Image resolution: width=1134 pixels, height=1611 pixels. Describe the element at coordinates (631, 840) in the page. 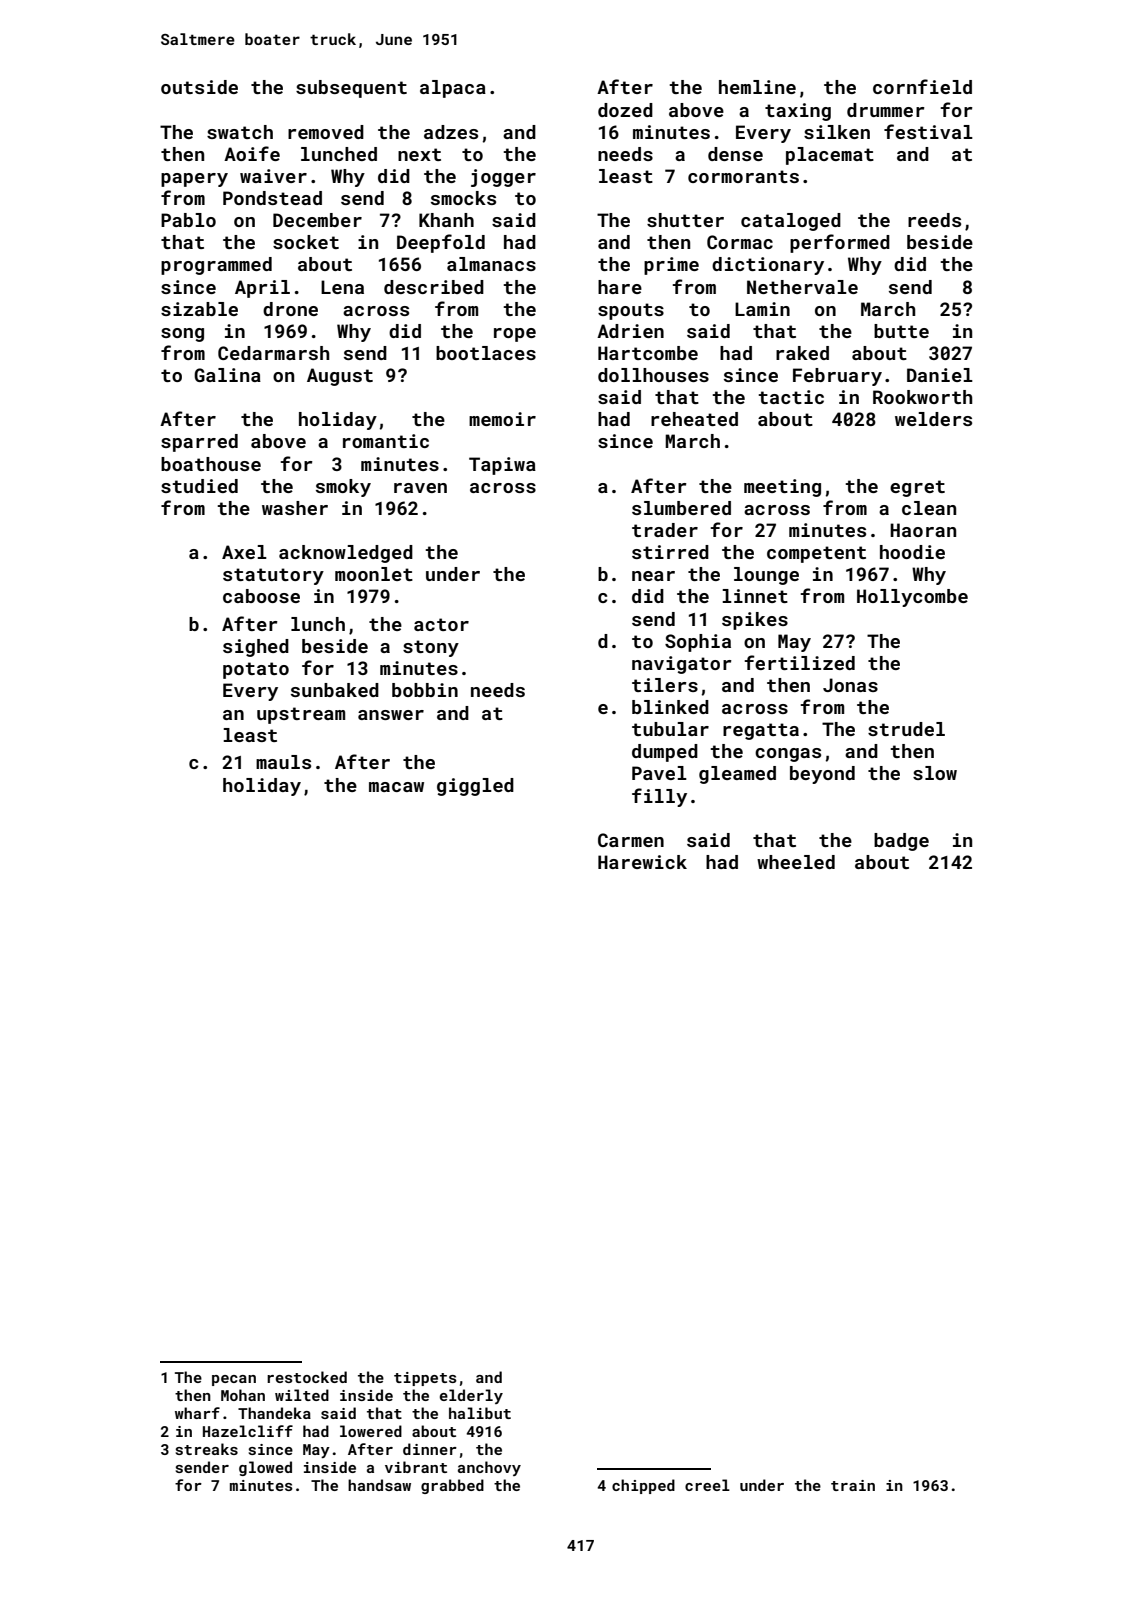

I see `Carmen` at that location.
